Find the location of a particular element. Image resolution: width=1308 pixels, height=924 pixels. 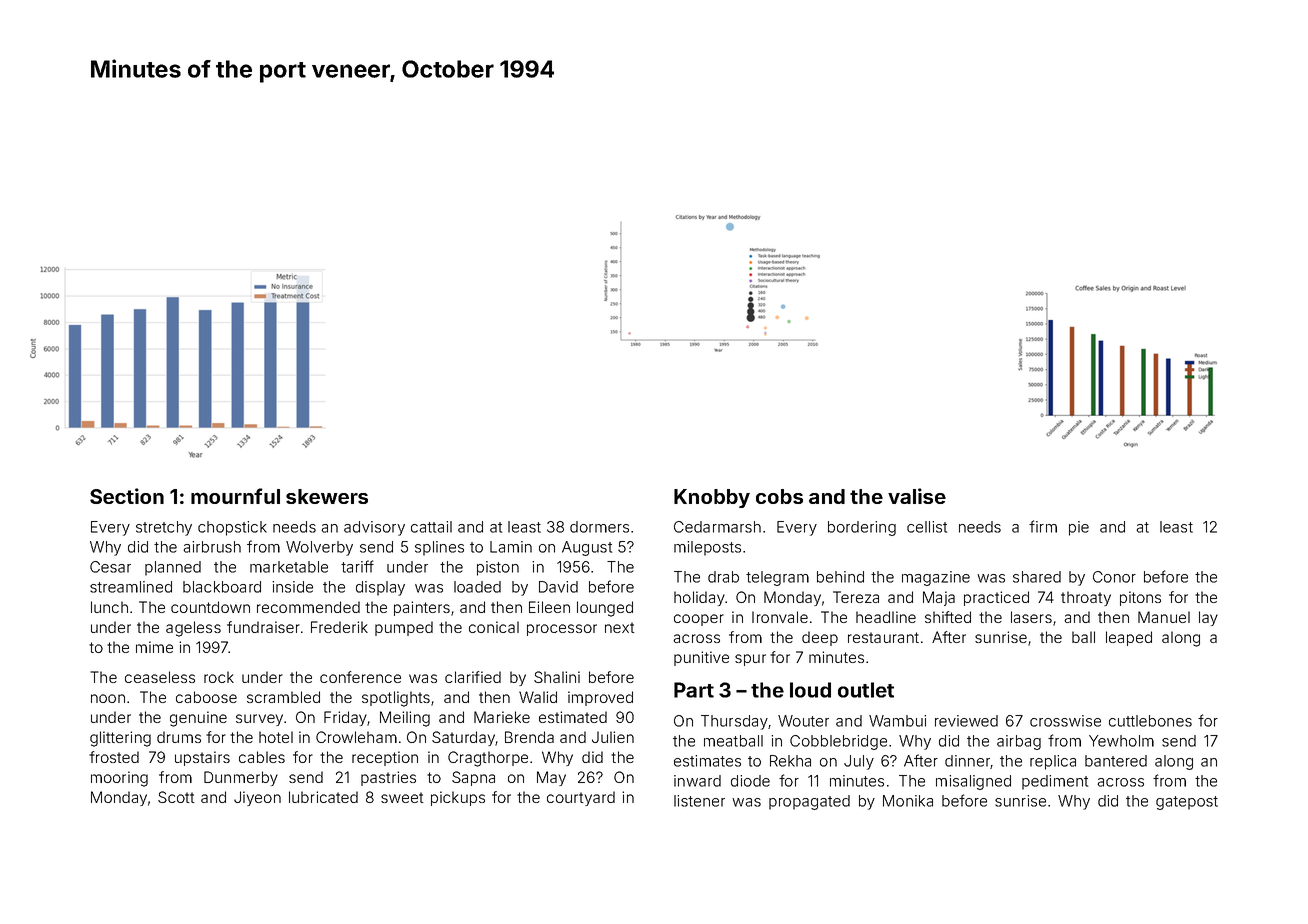

skewers is located at coordinates (327, 496).
